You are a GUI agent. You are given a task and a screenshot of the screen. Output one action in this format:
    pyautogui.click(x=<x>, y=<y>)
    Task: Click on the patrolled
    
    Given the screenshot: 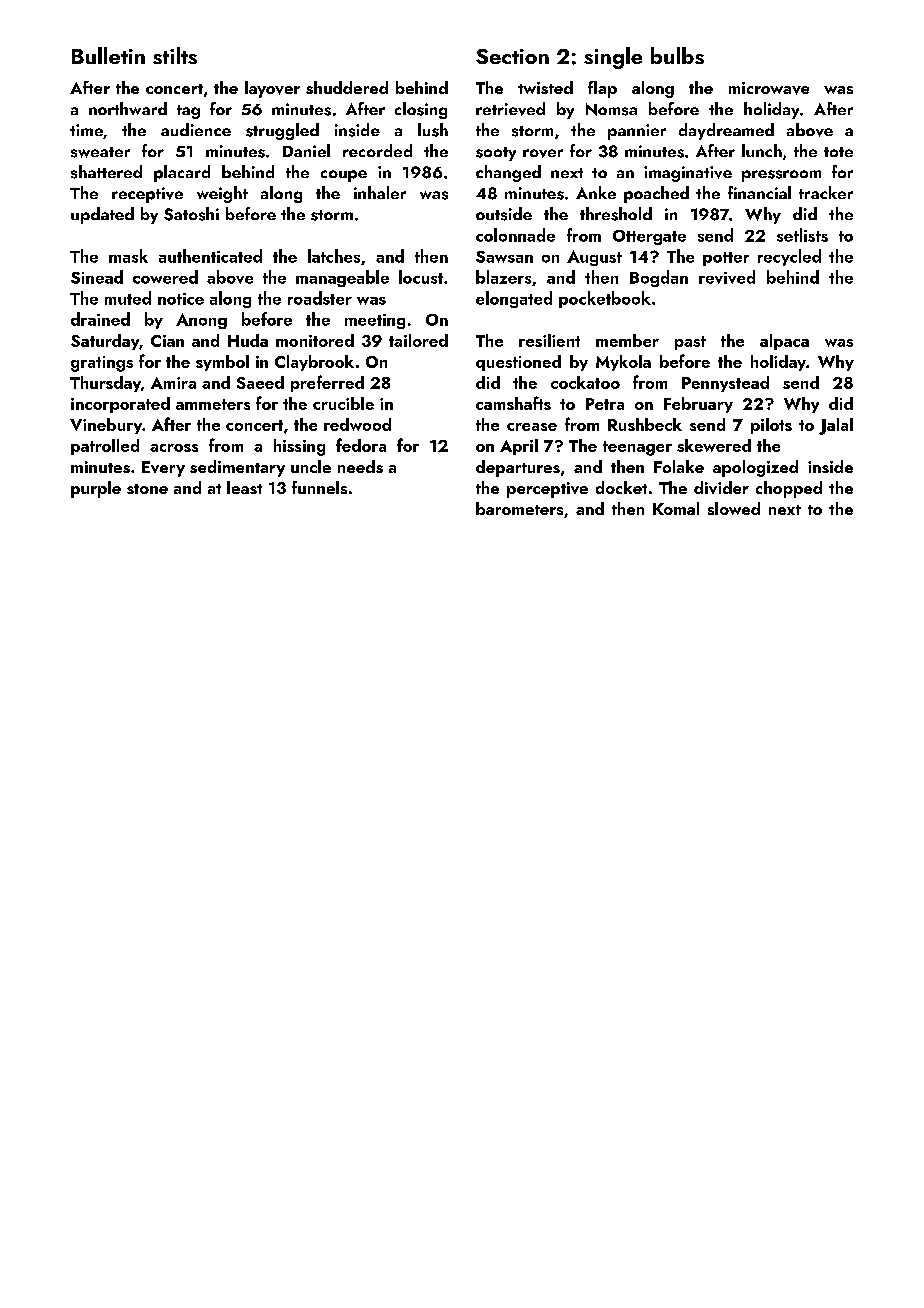 What is the action you would take?
    pyautogui.click(x=105, y=447)
